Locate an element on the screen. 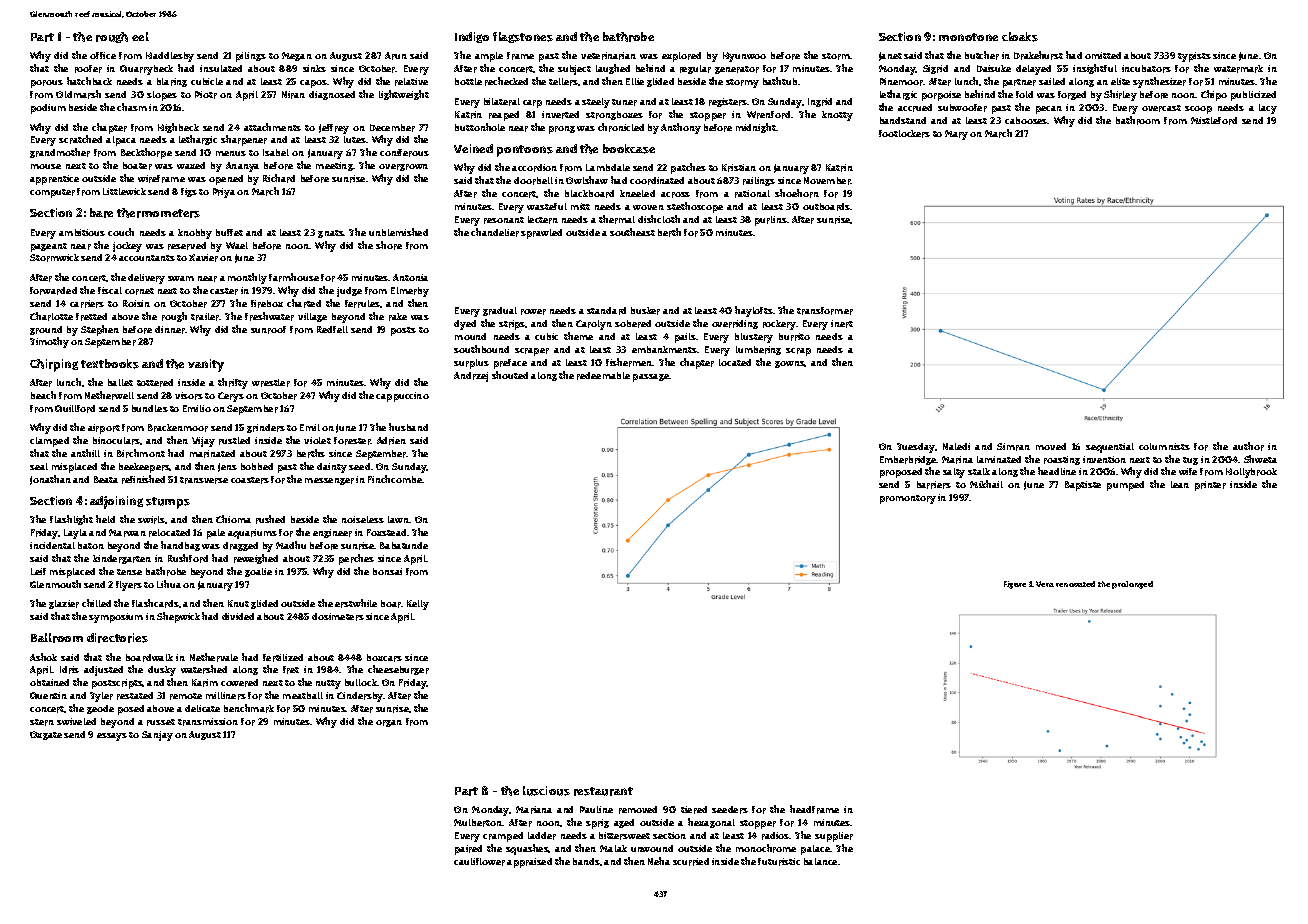 The width and height of the screenshot is (1308, 924). author is located at coordinates (1248, 446).
